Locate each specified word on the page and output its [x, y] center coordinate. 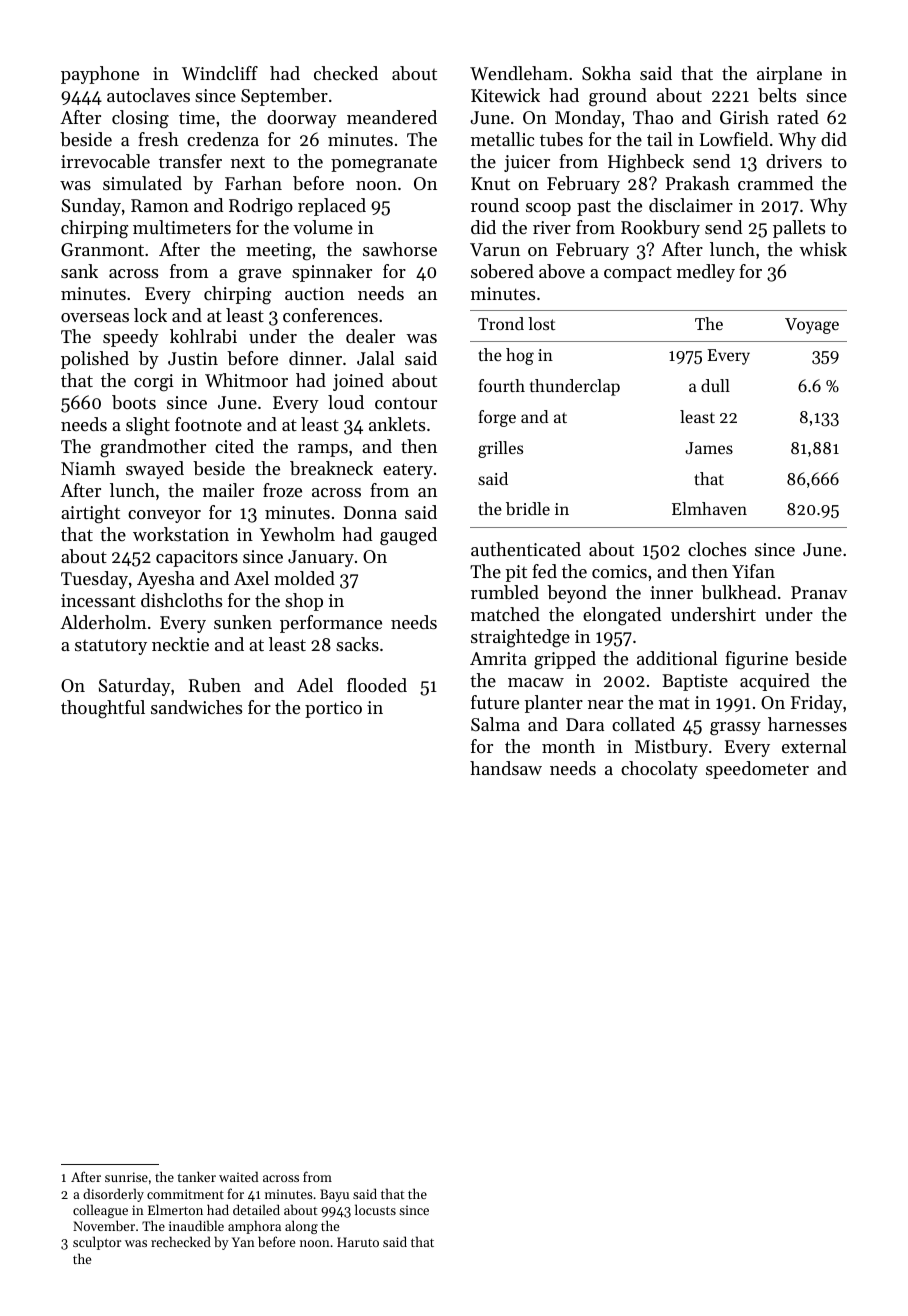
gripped [565, 660]
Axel [251, 578]
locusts [375, 1209]
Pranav [819, 592]
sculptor [97, 1243]
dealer [370, 336]
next [248, 162]
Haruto [358, 1242]
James [709, 448]
